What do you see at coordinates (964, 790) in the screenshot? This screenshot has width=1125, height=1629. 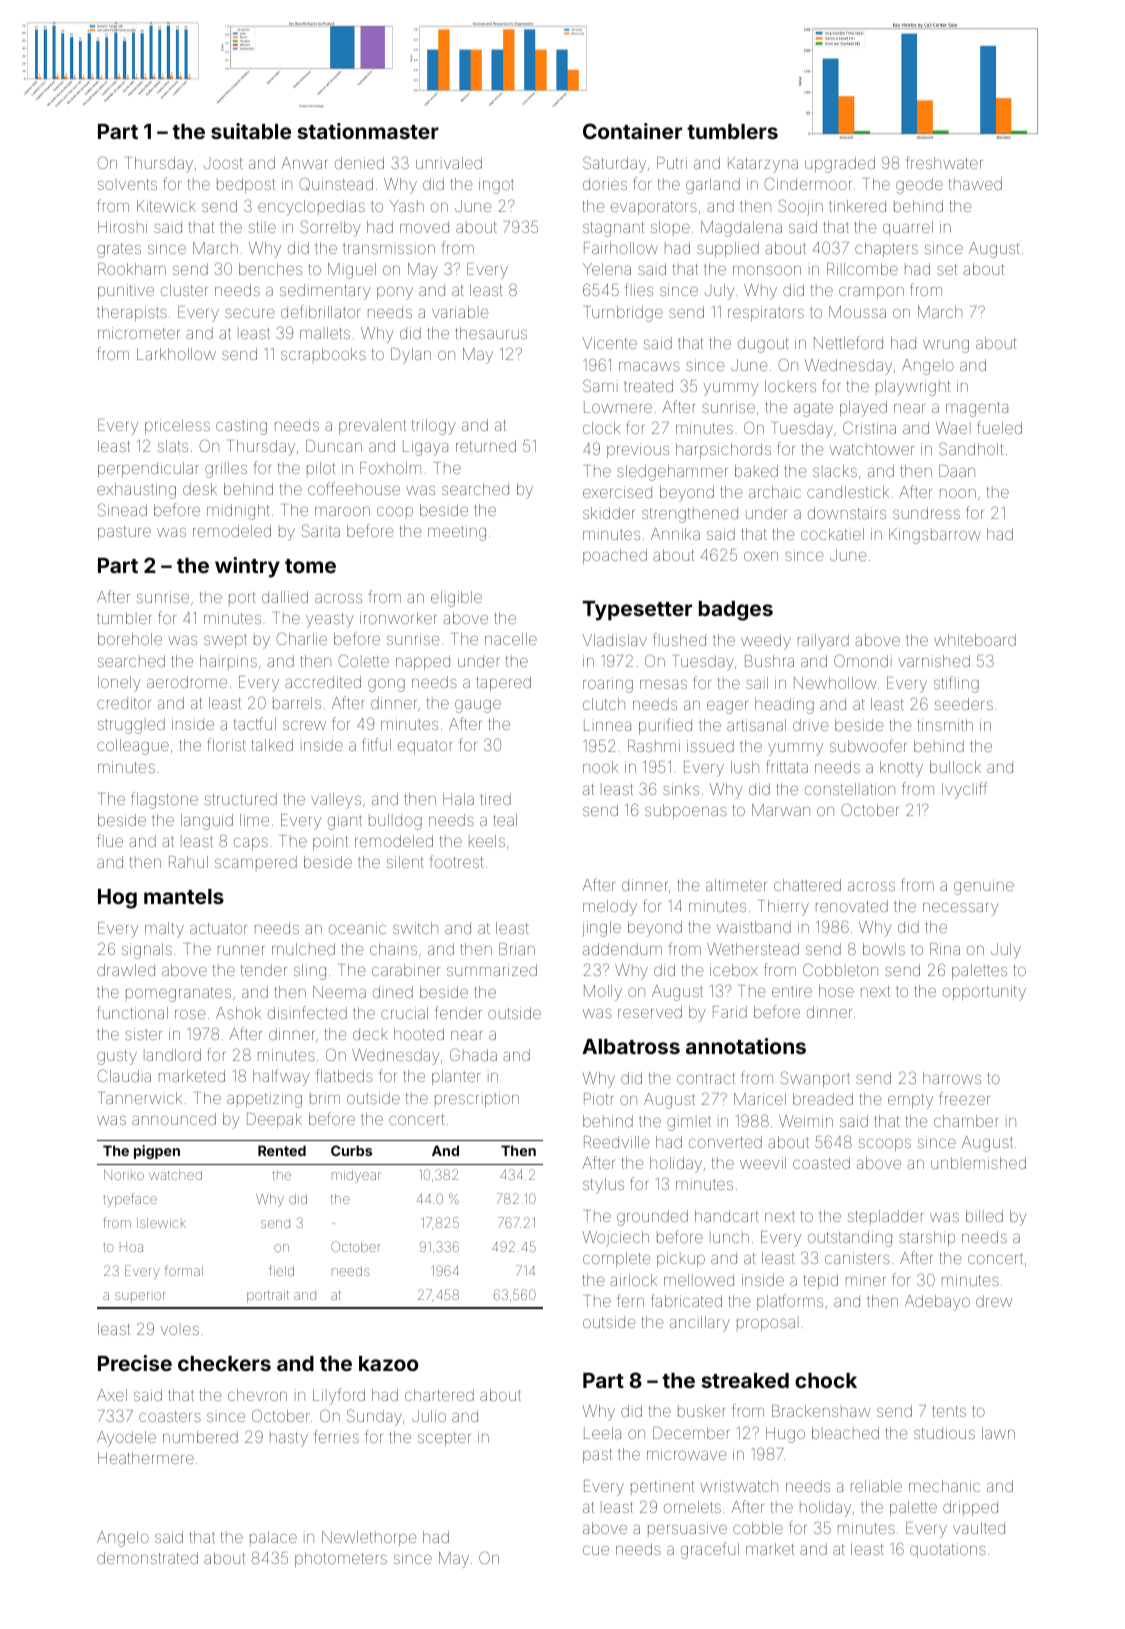 I see `Ivycliff` at bounding box center [964, 790].
